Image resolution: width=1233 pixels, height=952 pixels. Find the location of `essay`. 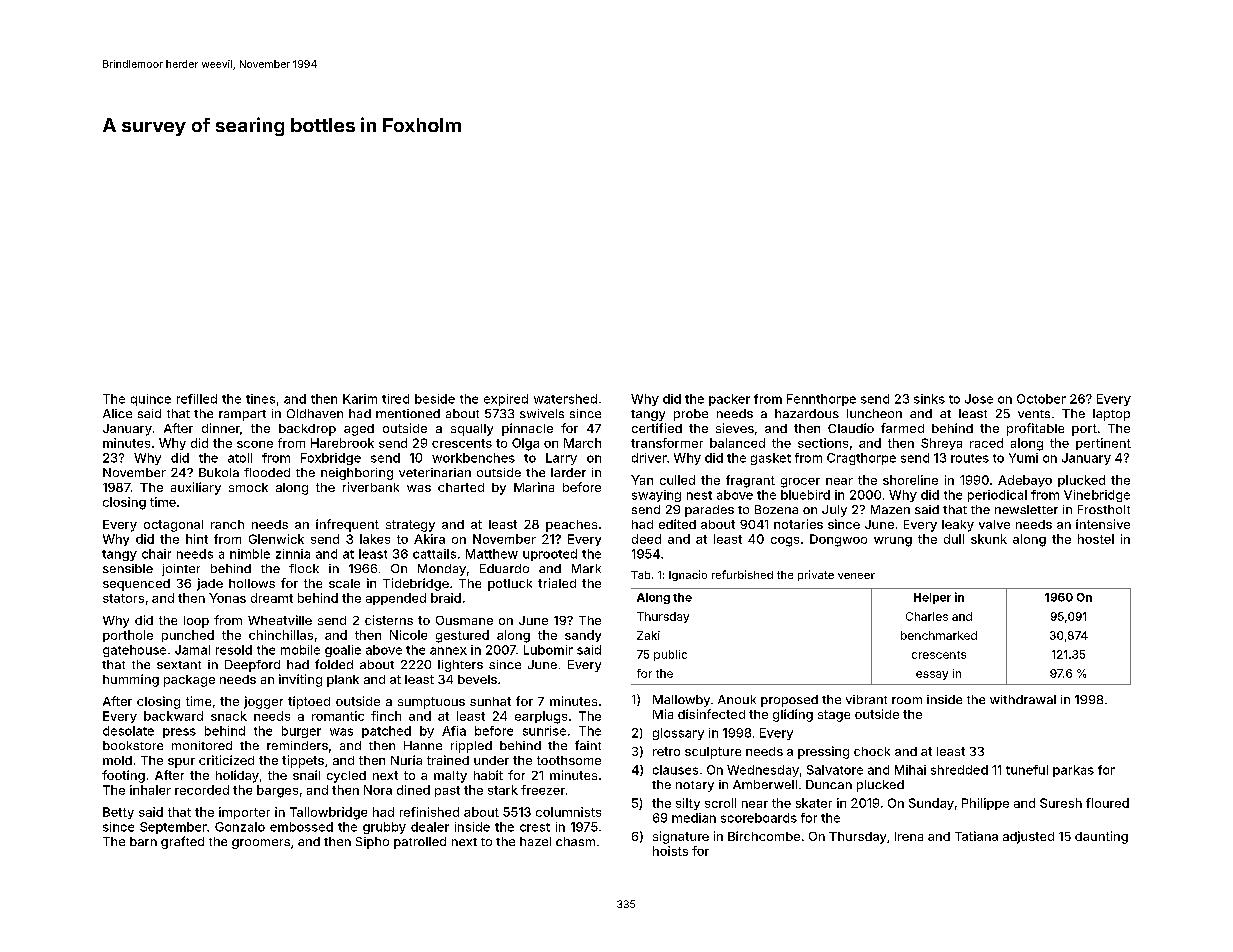

essay is located at coordinates (932, 675).
